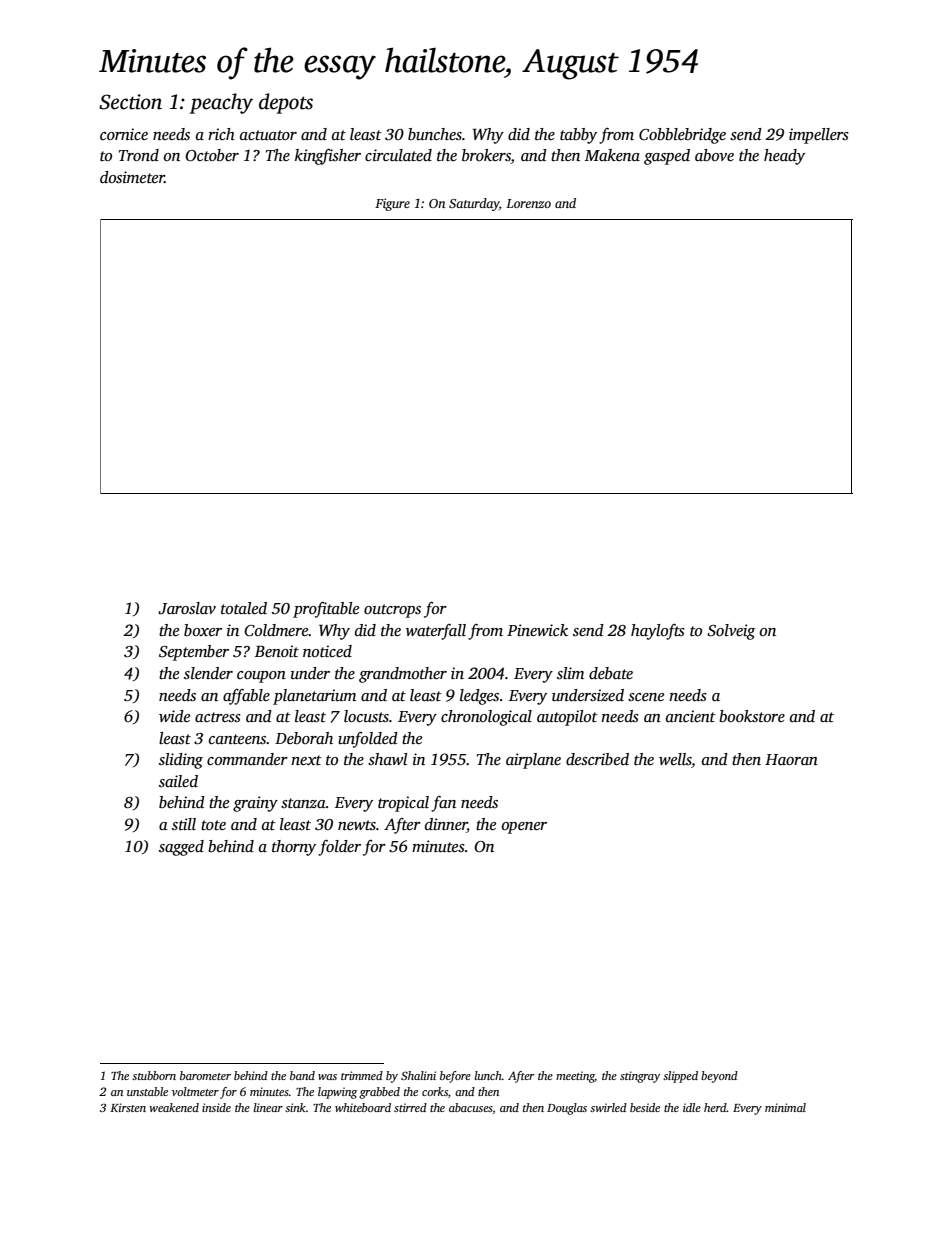 Image resolution: width=952 pixels, height=1233 pixels. Describe the element at coordinates (567, 1109) in the page. I see `Douglas` at that location.
